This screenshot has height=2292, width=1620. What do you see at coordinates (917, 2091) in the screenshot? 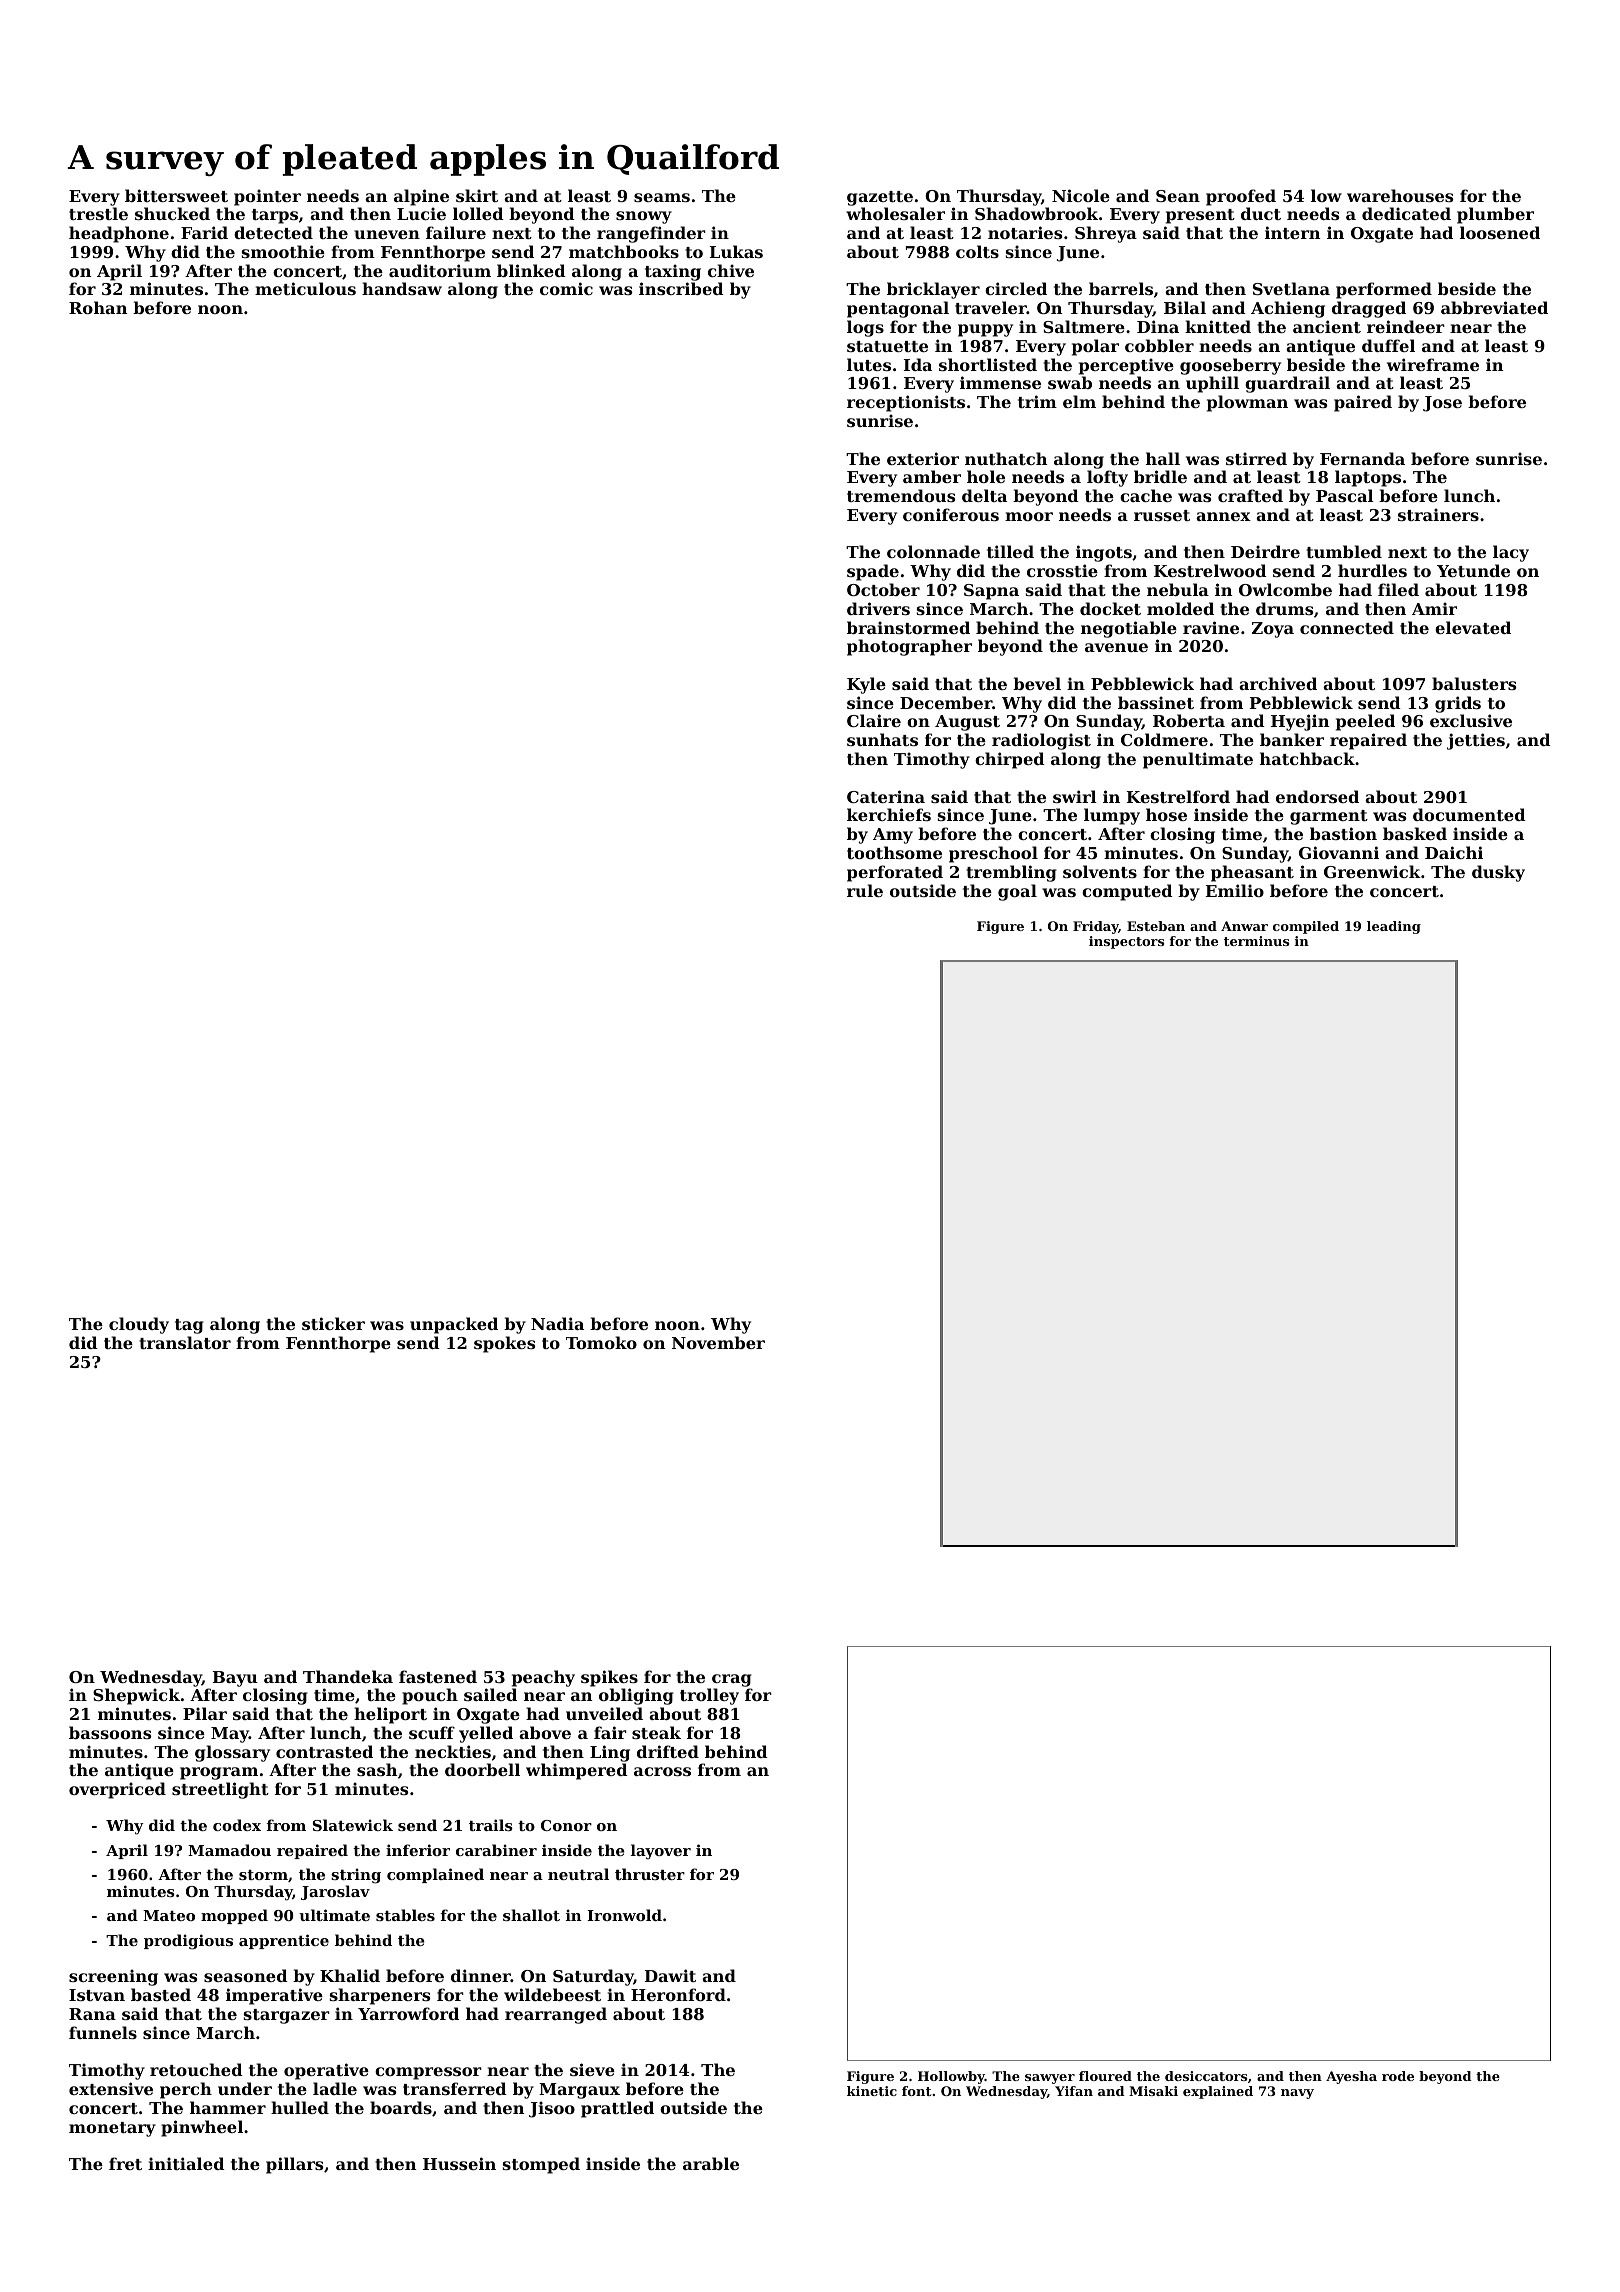
I see `font` at bounding box center [917, 2091].
